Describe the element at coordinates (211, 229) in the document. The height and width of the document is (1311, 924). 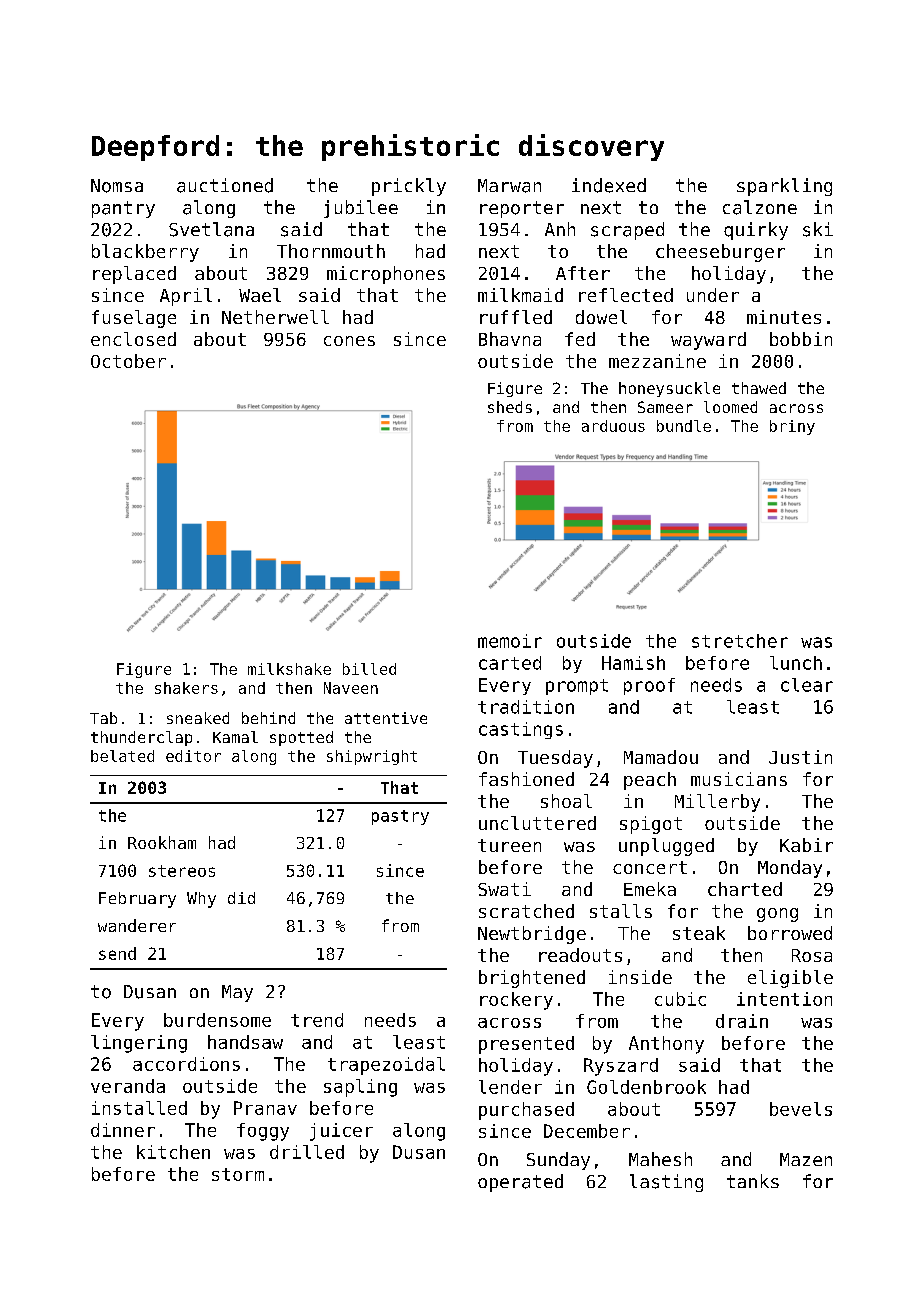
I see `Svetlana` at that location.
